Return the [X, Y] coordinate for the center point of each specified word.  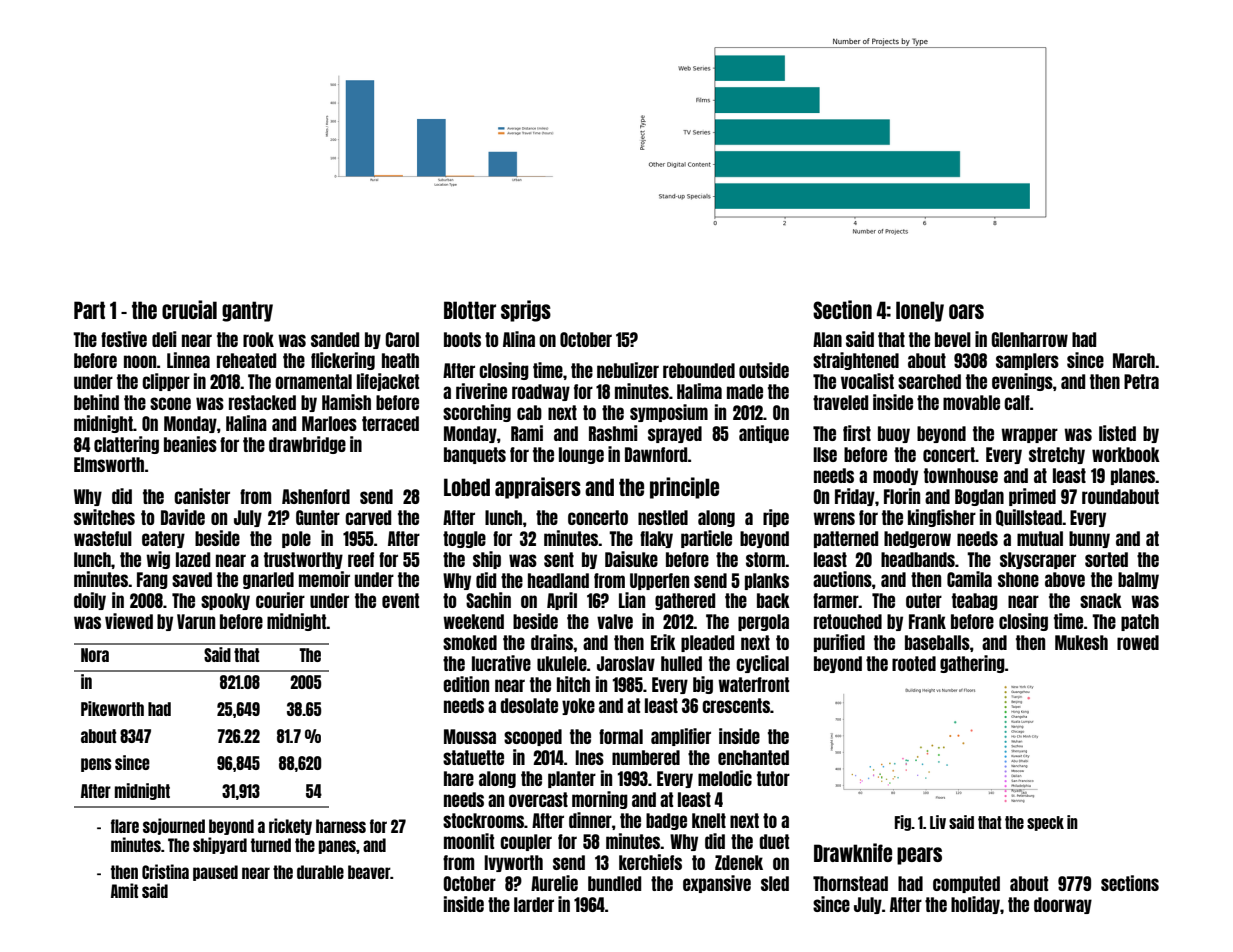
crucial [189, 309]
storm [766, 559]
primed [1032, 497]
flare [125, 826]
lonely [920, 311]
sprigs [526, 311]
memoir [324, 579]
